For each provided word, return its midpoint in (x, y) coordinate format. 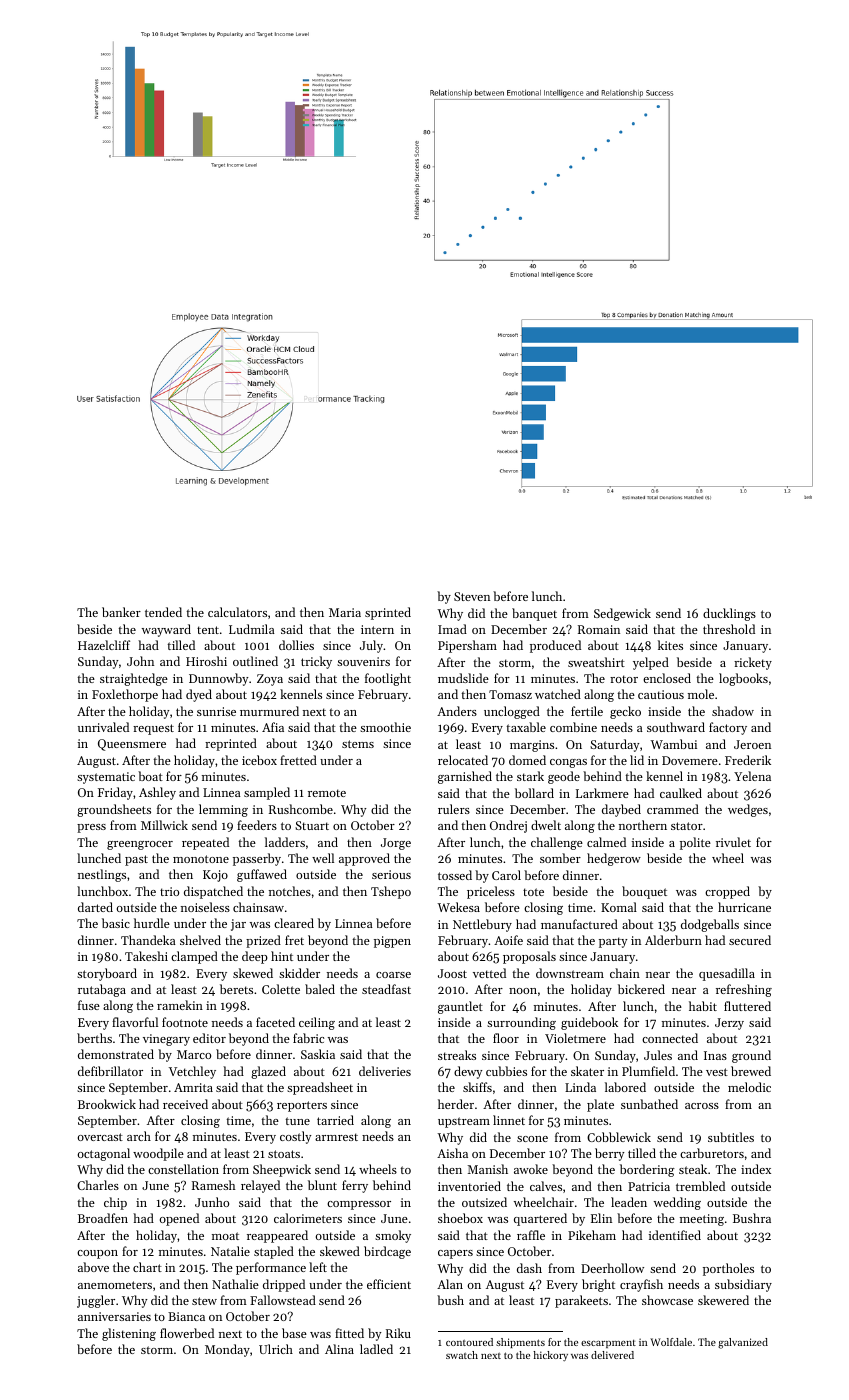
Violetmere (575, 1038)
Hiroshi (206, 661)
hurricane (744, 907)
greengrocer (140, 845)
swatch (462, 1355)
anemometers (115, 1285)
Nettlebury (482, 925)
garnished (465, 777)
